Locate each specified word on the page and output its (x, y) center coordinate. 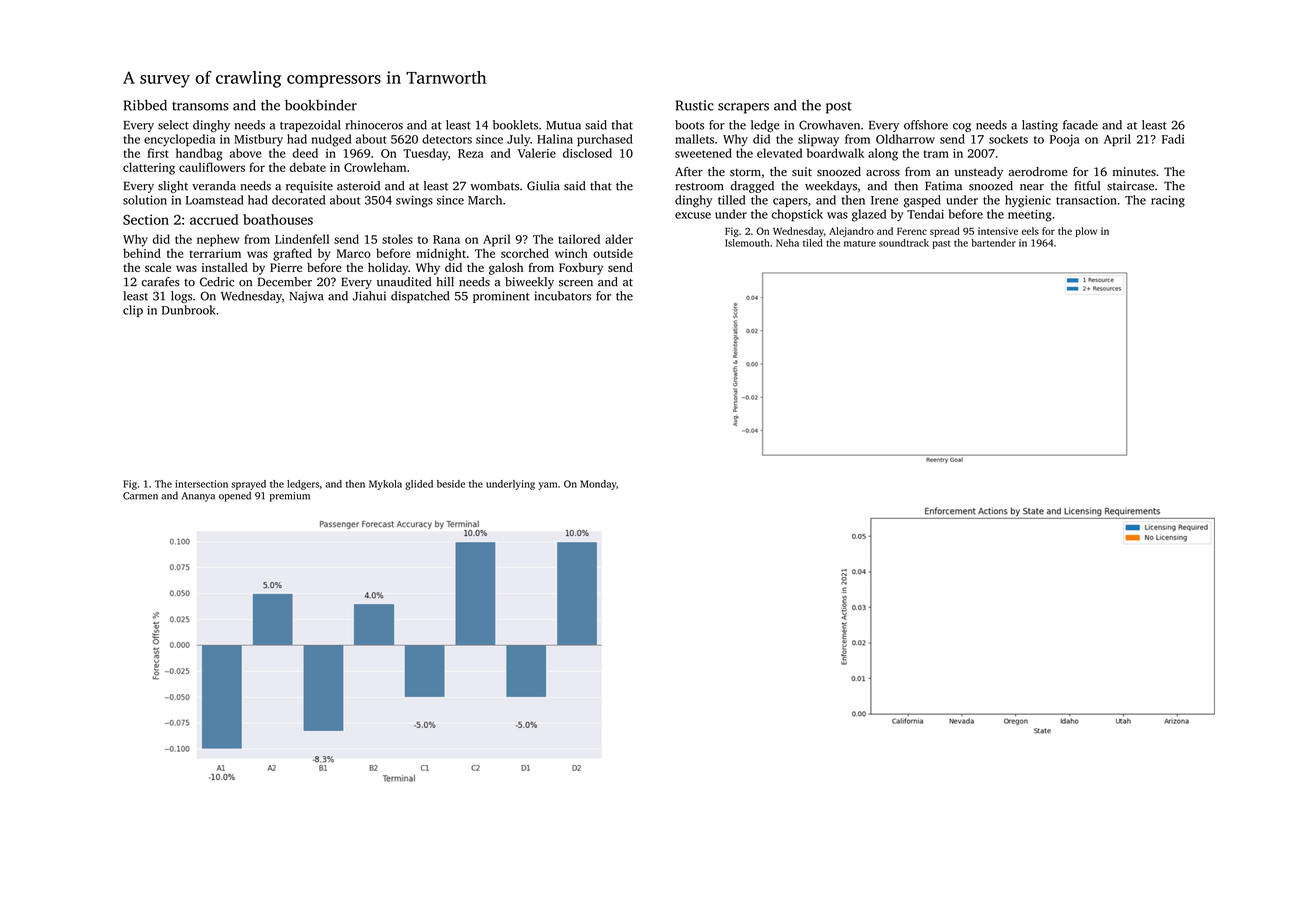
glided (419, 485)
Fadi (1173, 139)
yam (548, 486)
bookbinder (321, 105)
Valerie (537, 153)
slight (173, 187)
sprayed (248, 485)
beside (451, 484)
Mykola (385, 485)
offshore (926, 125)
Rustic (695, 105)
